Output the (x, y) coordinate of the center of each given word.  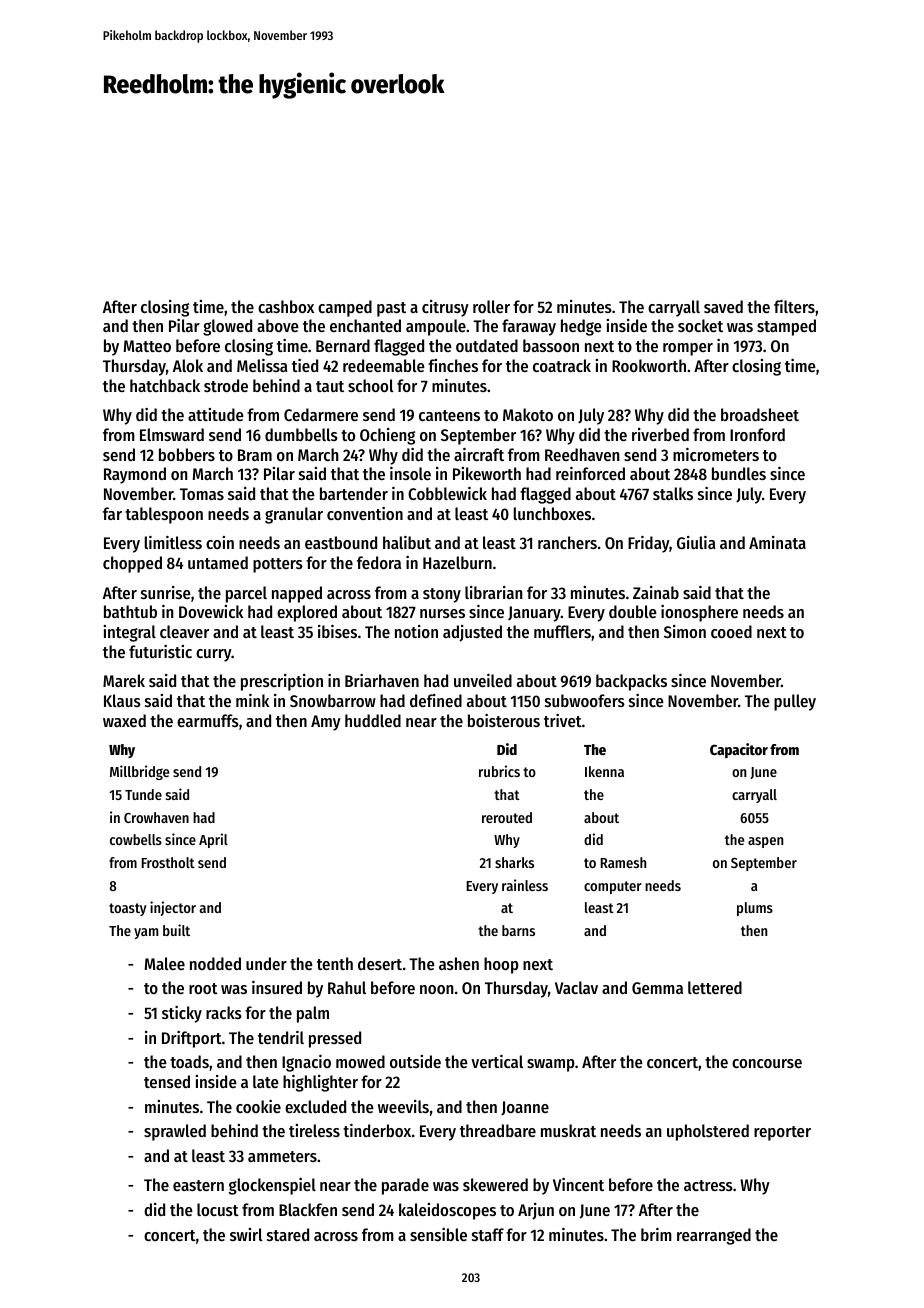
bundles (739, 473)
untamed (218, 562)
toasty (128, 909)
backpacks (631, 682)
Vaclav (576, 987)
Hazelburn (457, 562)
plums (755, 909)
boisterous (504, 720)
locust (218, 1209)
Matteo (147, 346)
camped (345, 308)
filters (794, 306)
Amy (326, 723)
